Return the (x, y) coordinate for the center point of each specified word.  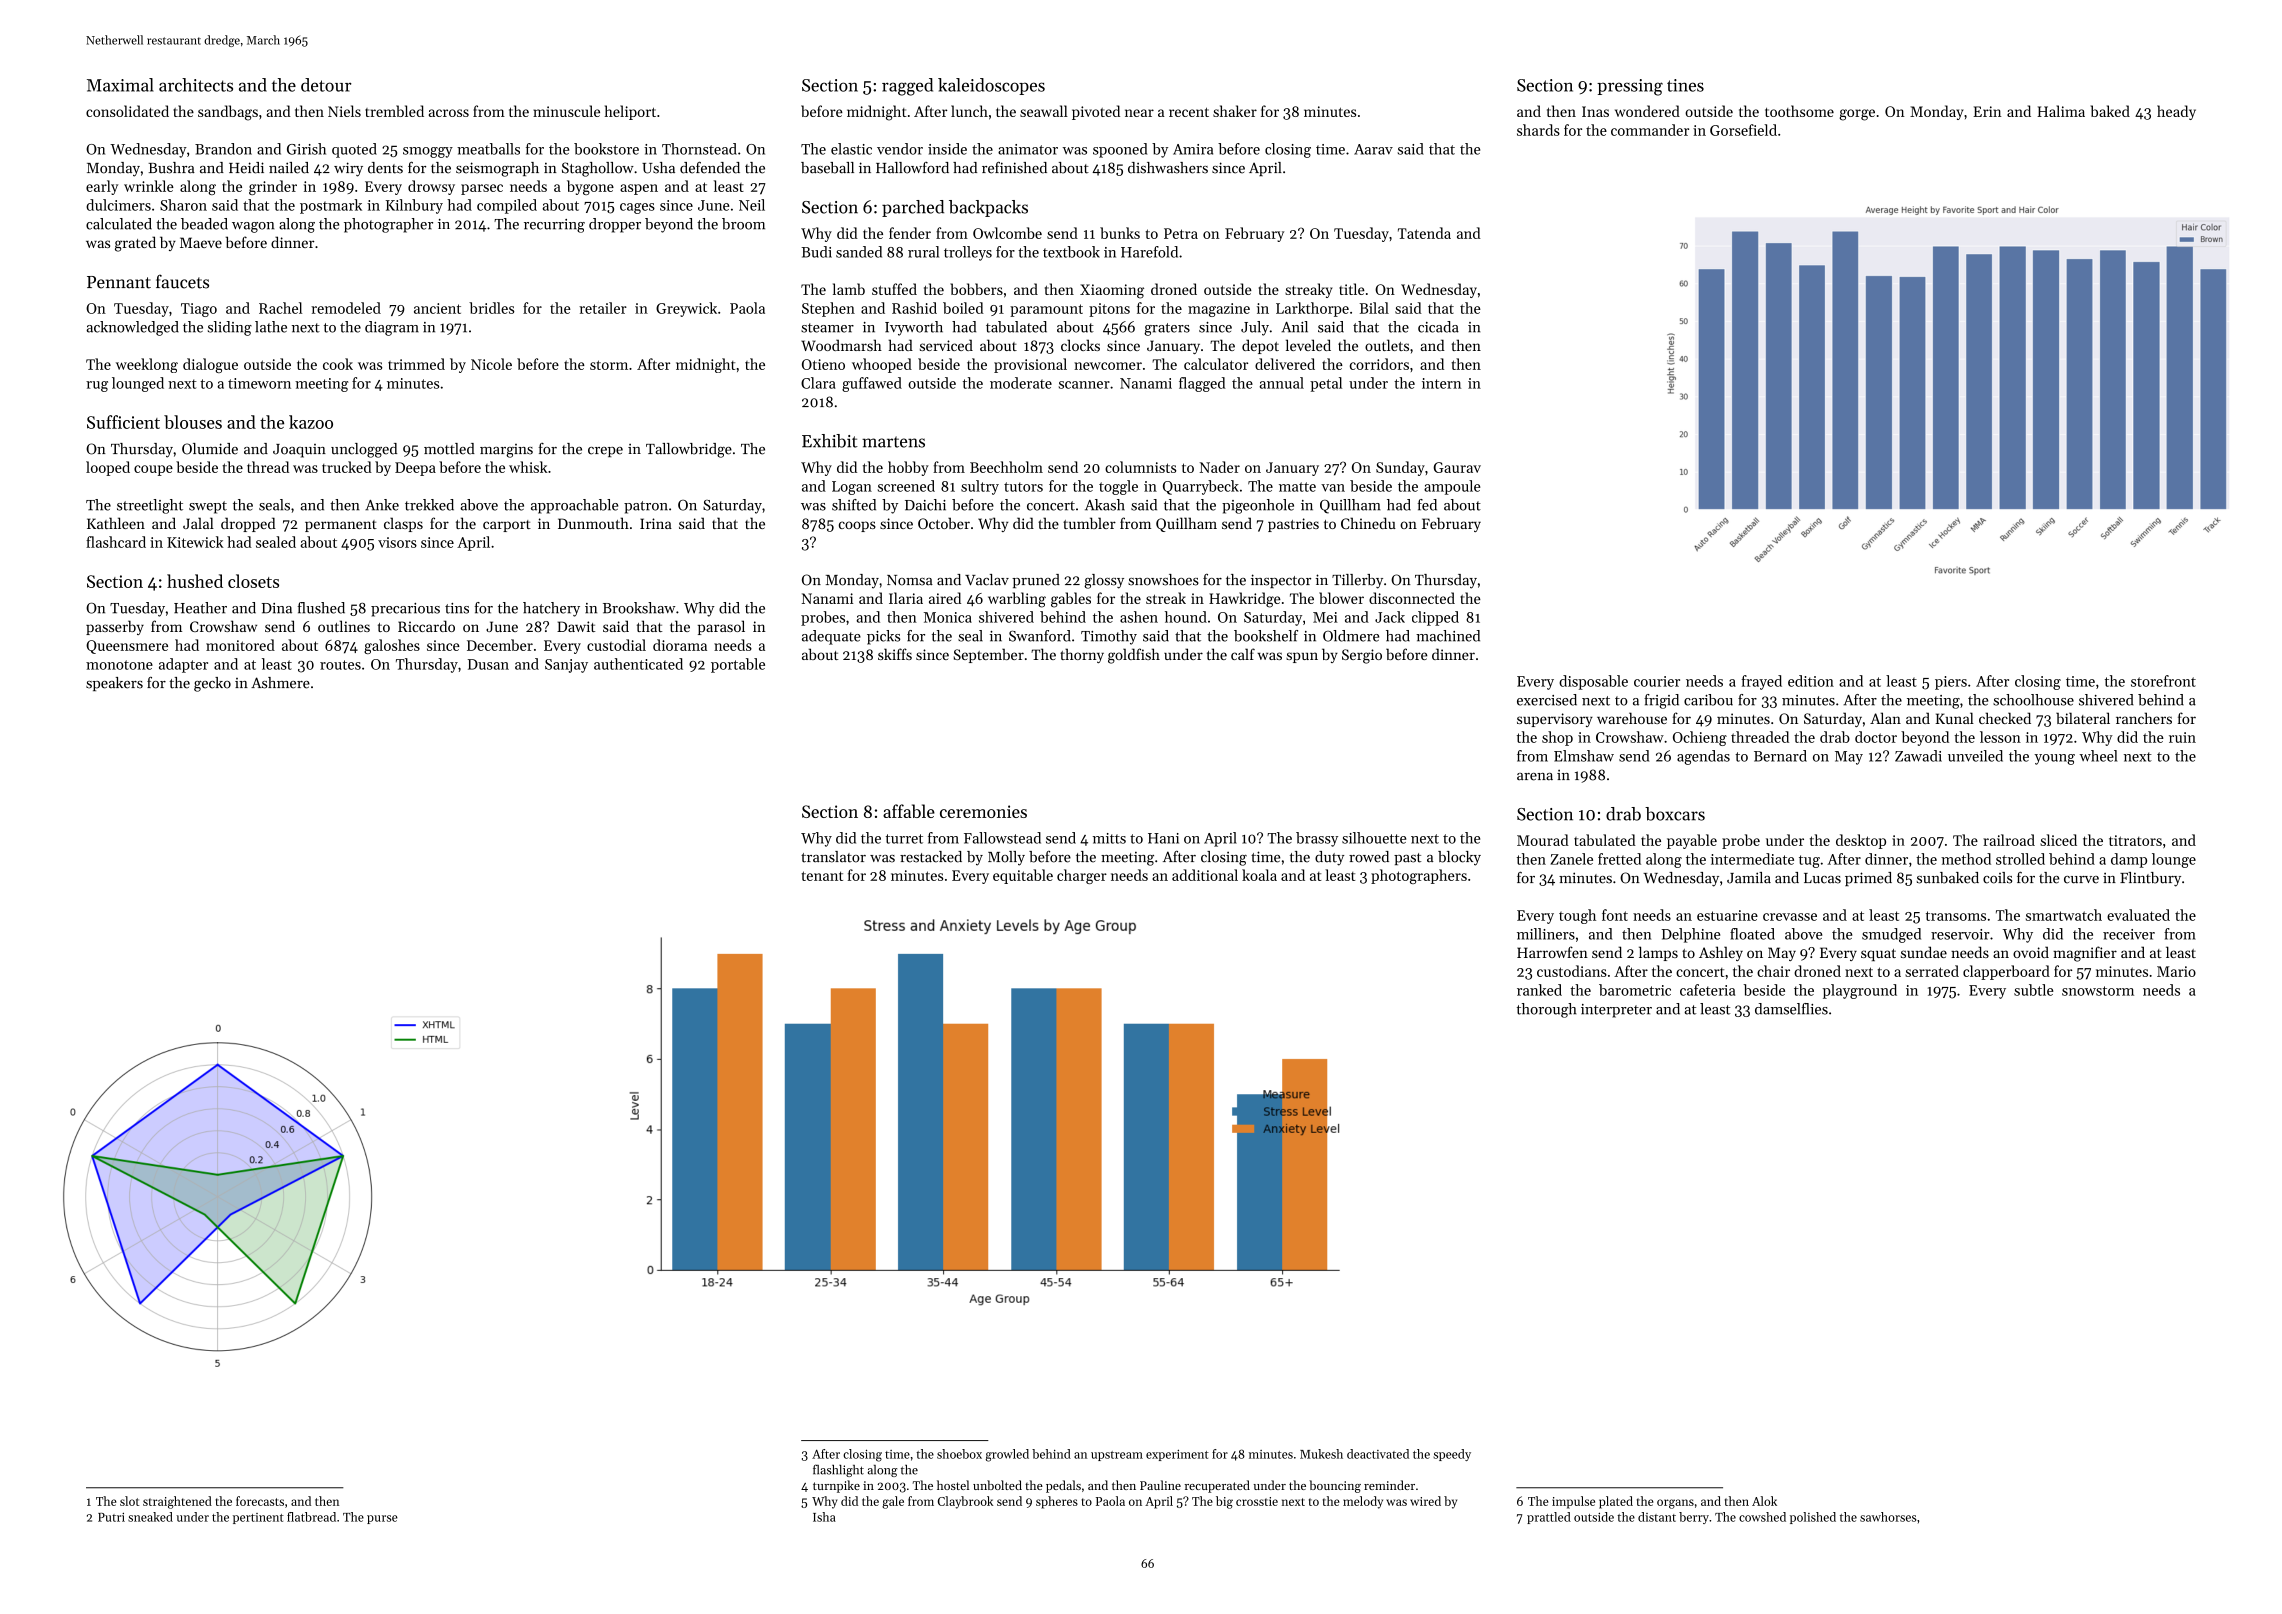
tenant (822, 876)
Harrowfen (1552, 952)
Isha (824, 1517)
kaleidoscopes (991, 86)
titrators (2135, 840)
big (1224, 1502)
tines (1685, 85)
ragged (907, 87)
